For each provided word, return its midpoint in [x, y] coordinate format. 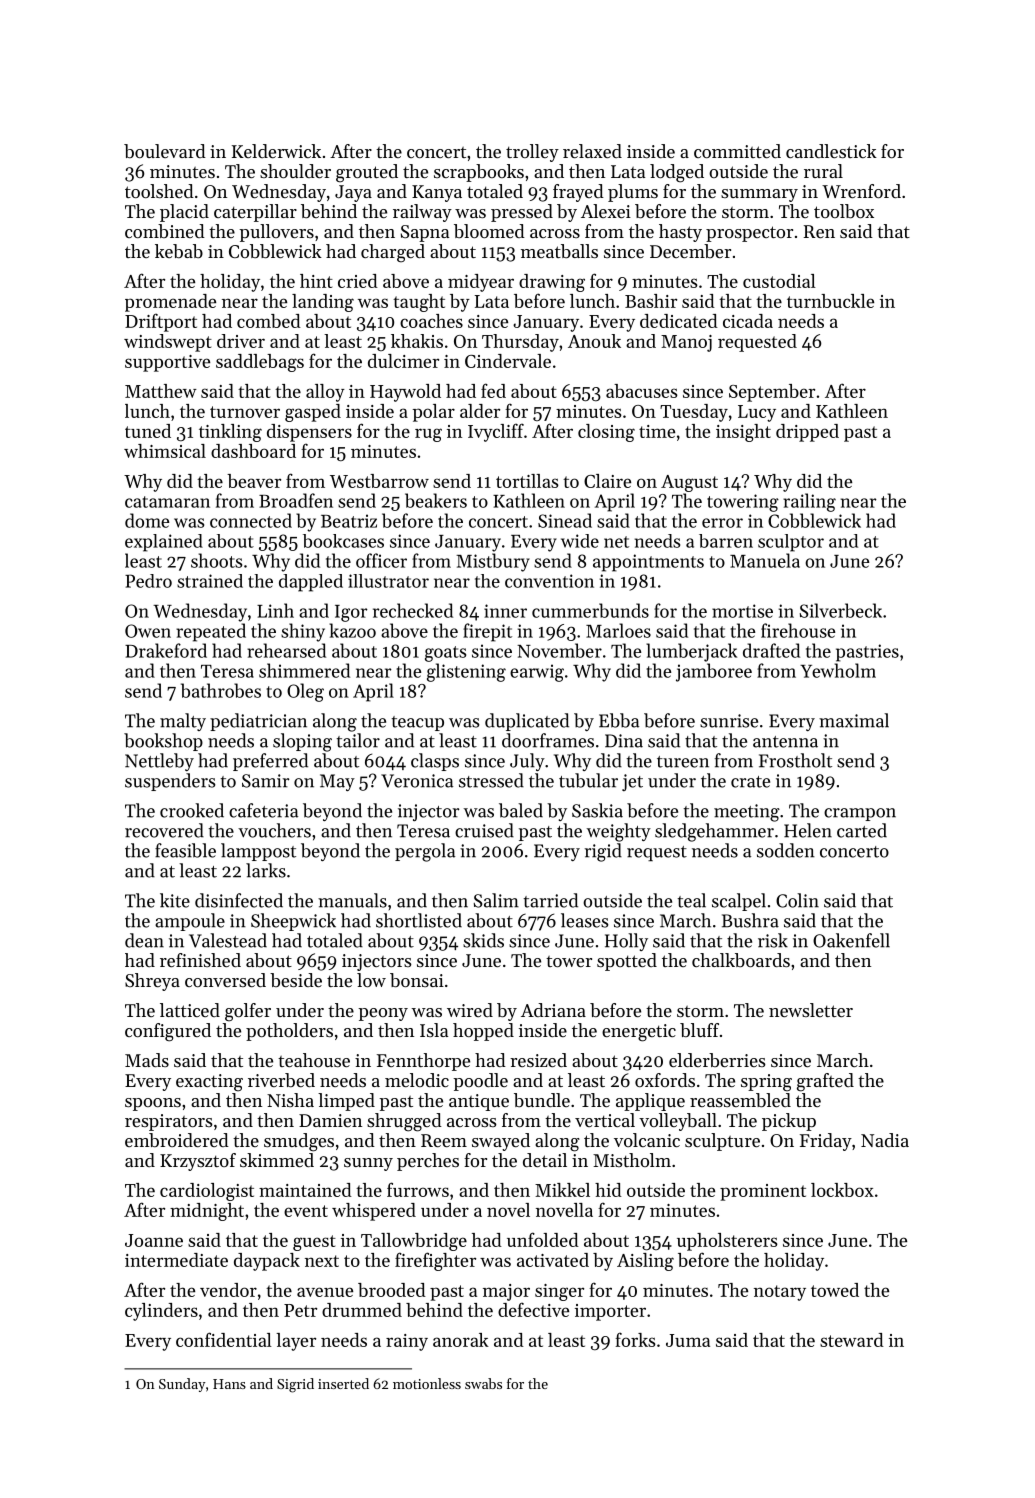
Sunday [182, 1385]
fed [493, 390]
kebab [179, 251]
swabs [483, 1383]
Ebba [619, 720]
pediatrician [258, 722]
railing [809, 502]
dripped [807, 433]
